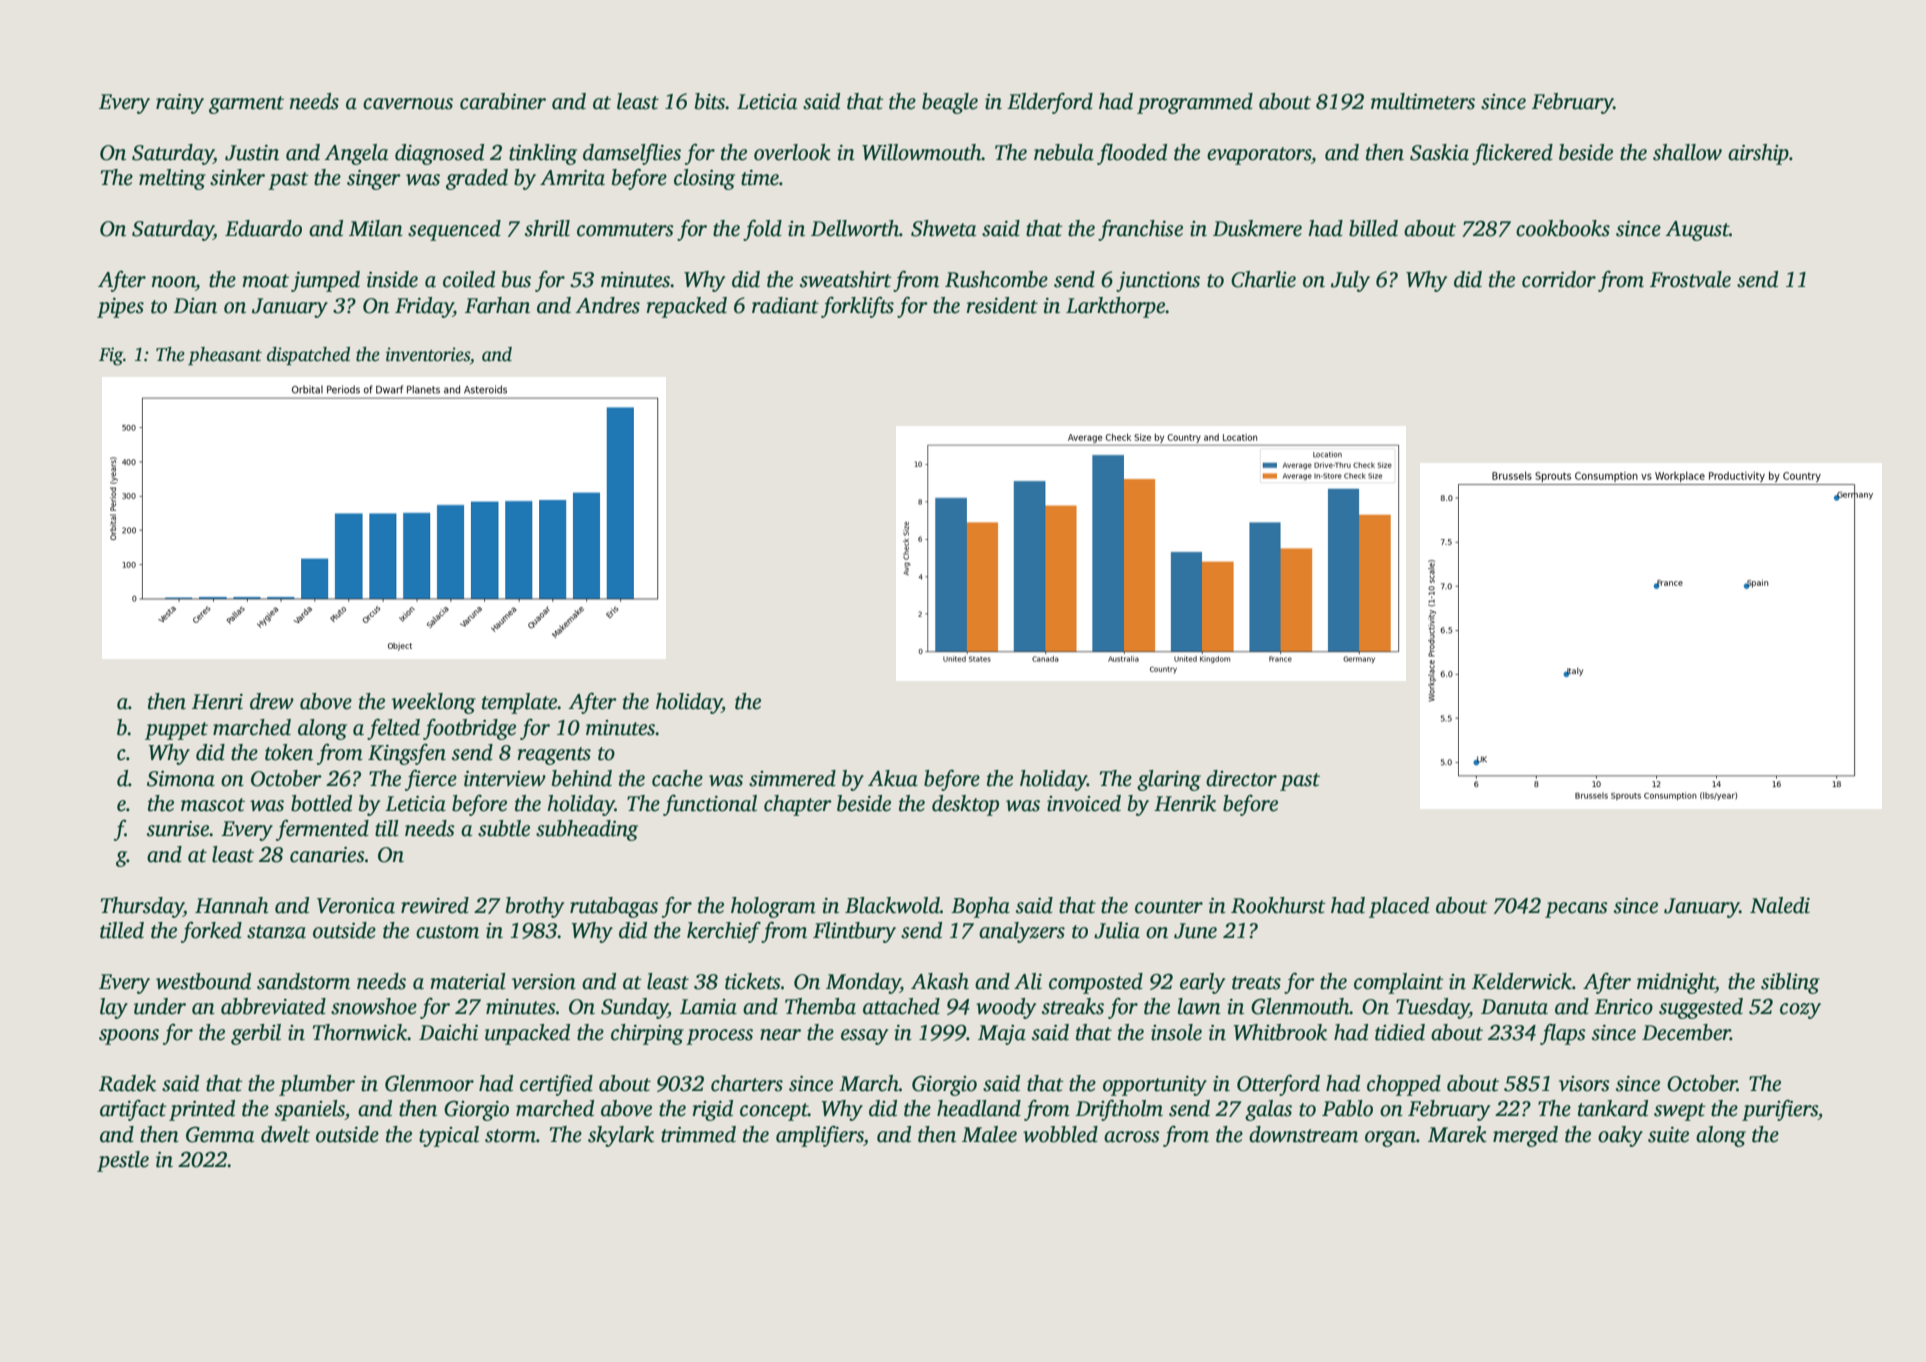  I want to click on skylark, so click(621, 1136).
